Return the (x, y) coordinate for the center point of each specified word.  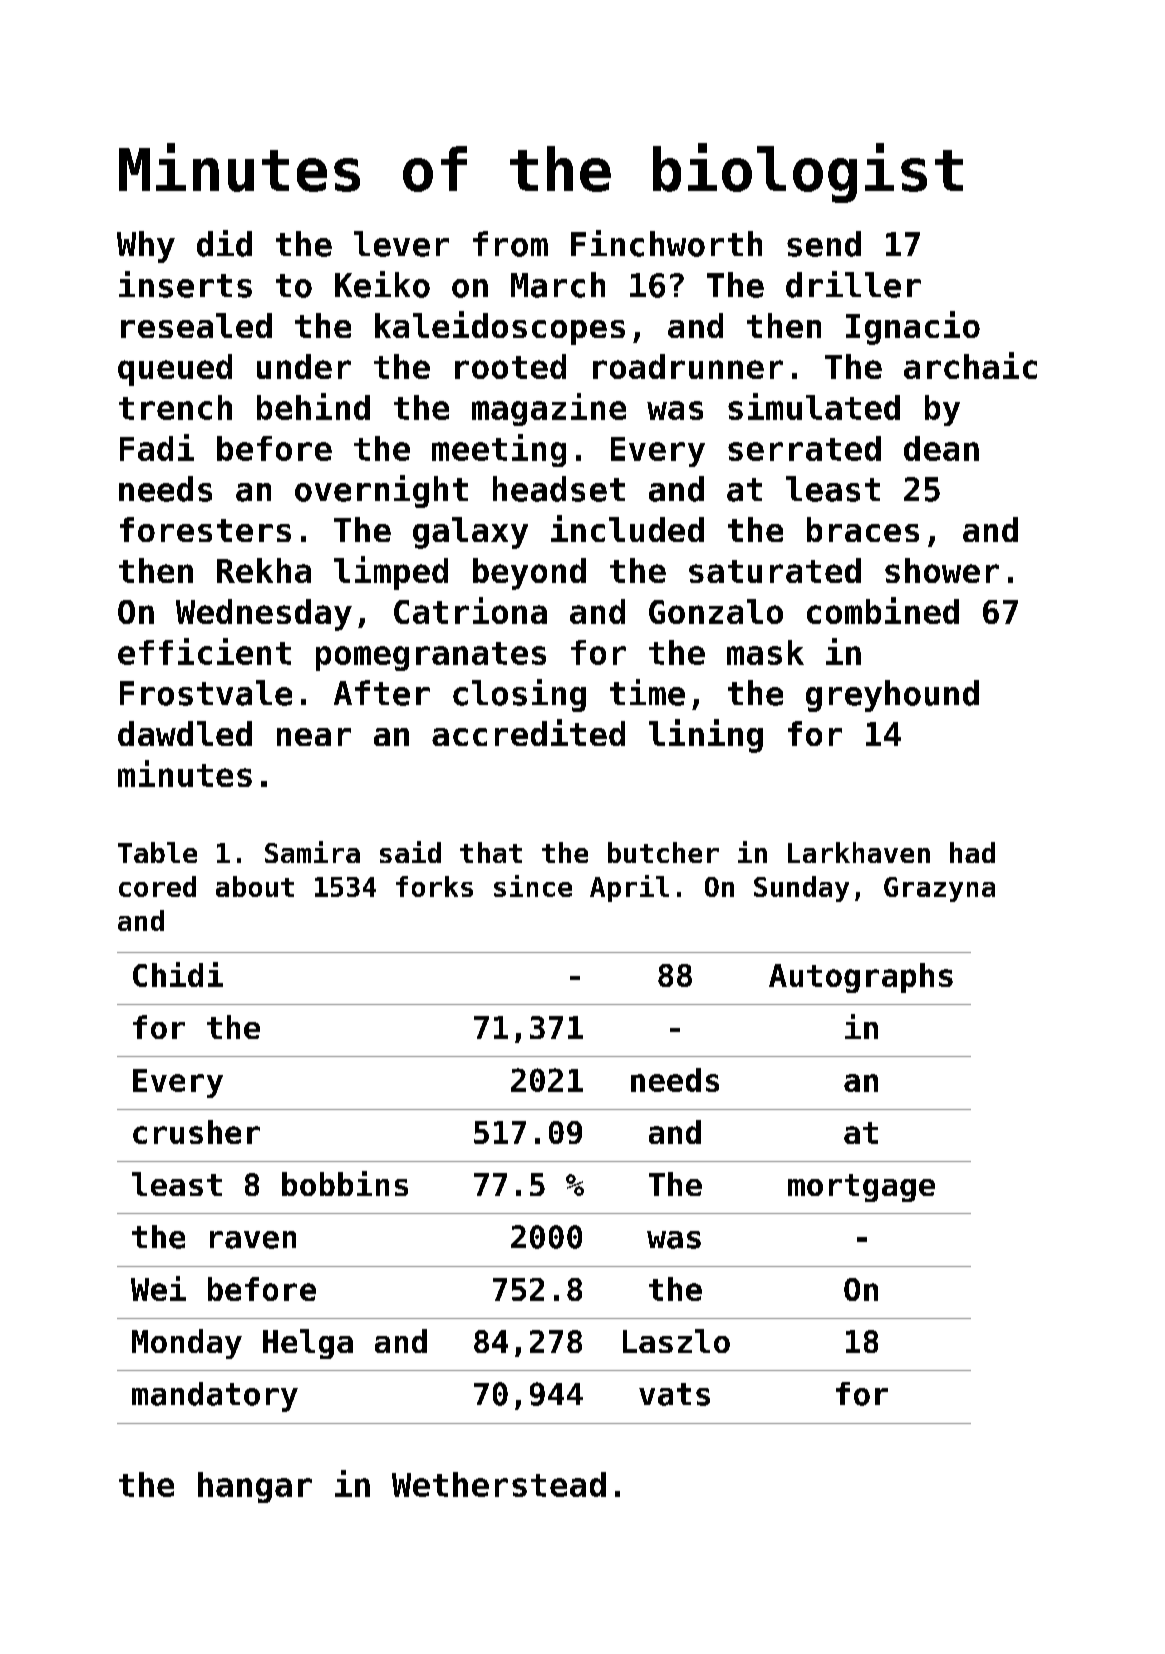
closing (519, 695)
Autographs (861, 978)
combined (883, 610)
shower (942, 570)
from (510, 244)
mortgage (861, 1188)
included (627, 528)
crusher (196, 1132)
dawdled (185, 733)
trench (175, 407)
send (824, 244)
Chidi (178, 974)
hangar (255, 1487)
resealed (196, 325)
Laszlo (676, 1341)
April (629, 888)
